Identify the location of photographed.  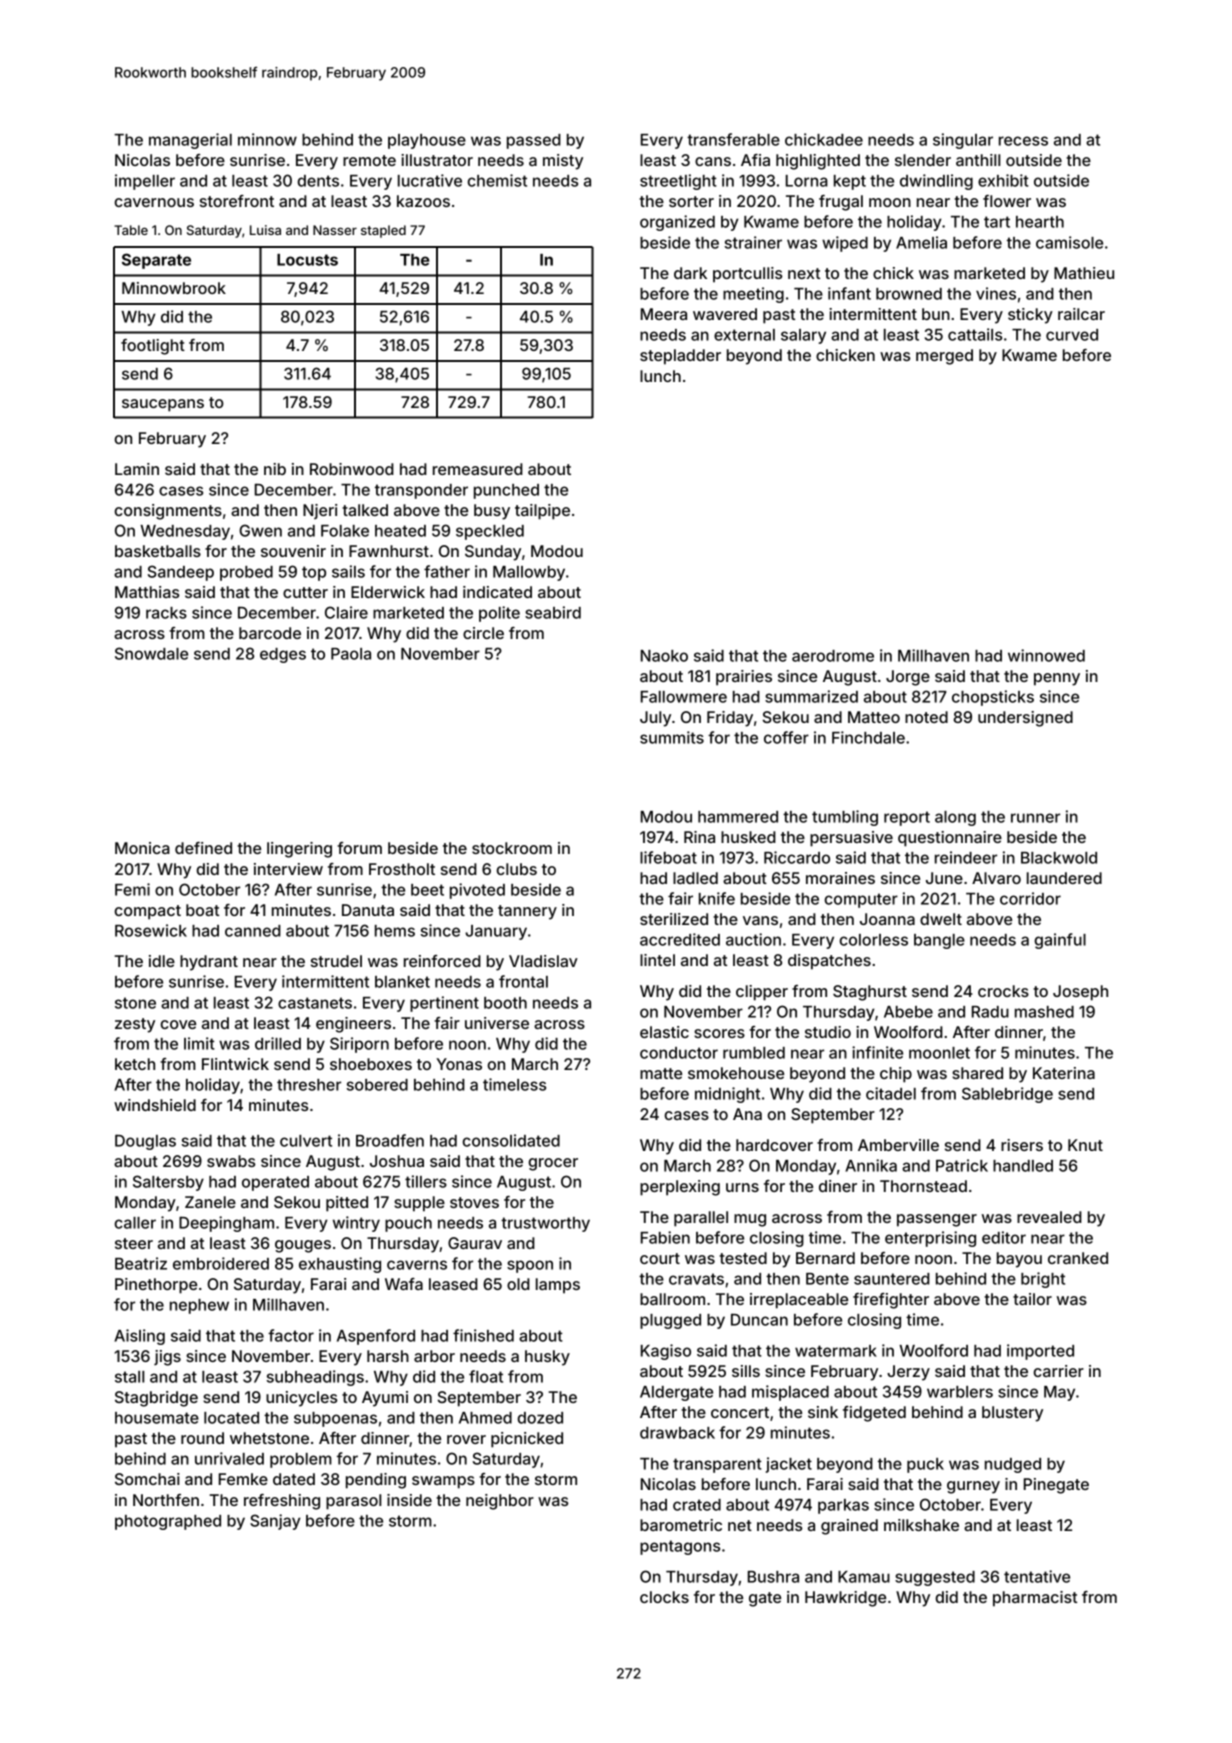
(168, 1522).
